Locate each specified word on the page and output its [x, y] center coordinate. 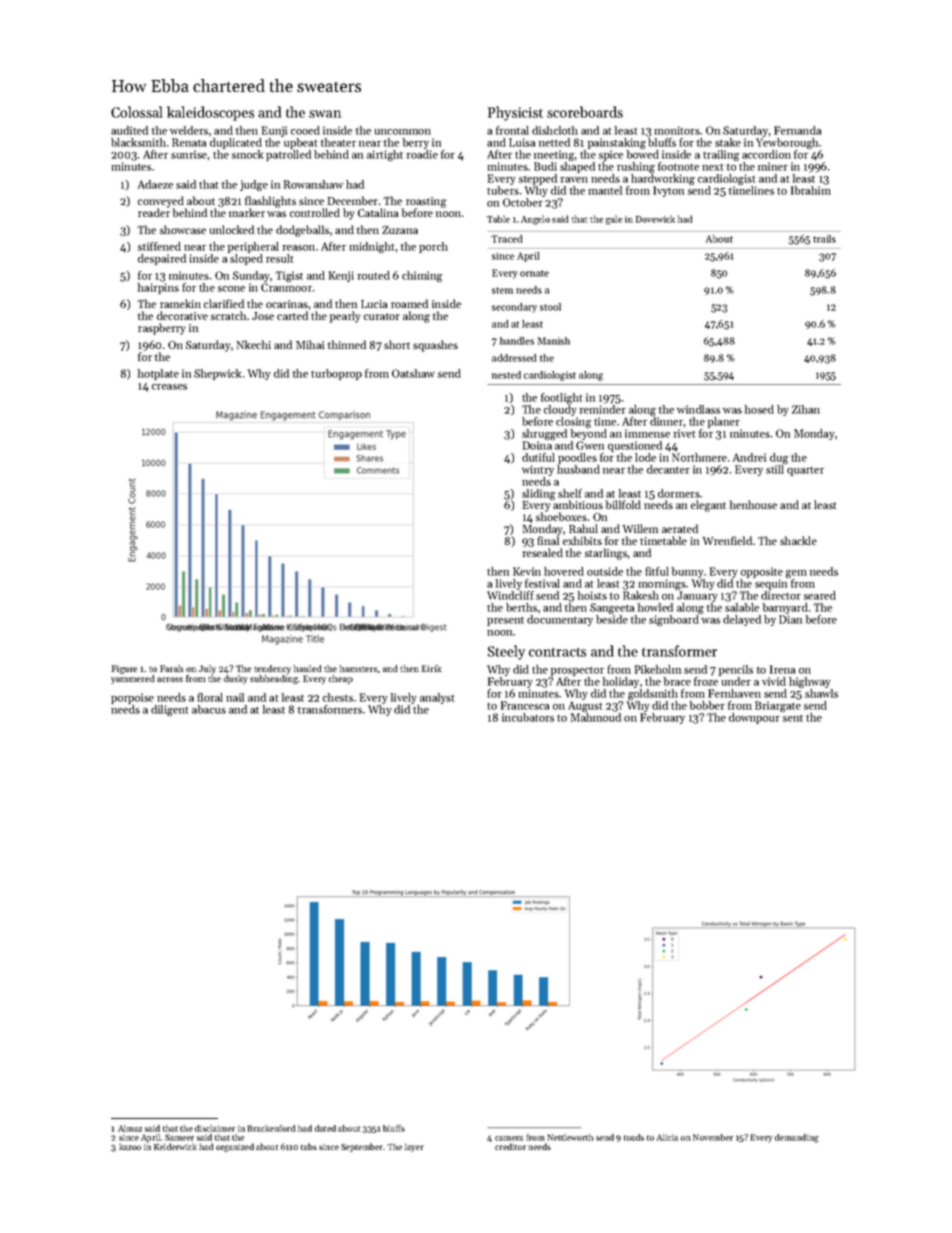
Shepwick [217, 374]
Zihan [806, 409]
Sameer [179, 1137]
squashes [435, 346]
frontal [512, 130]
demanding [797, 1138]
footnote [678, 166]
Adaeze [155, 184]
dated [325, 1128]
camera [509, 1138]
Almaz [130, 1128]
